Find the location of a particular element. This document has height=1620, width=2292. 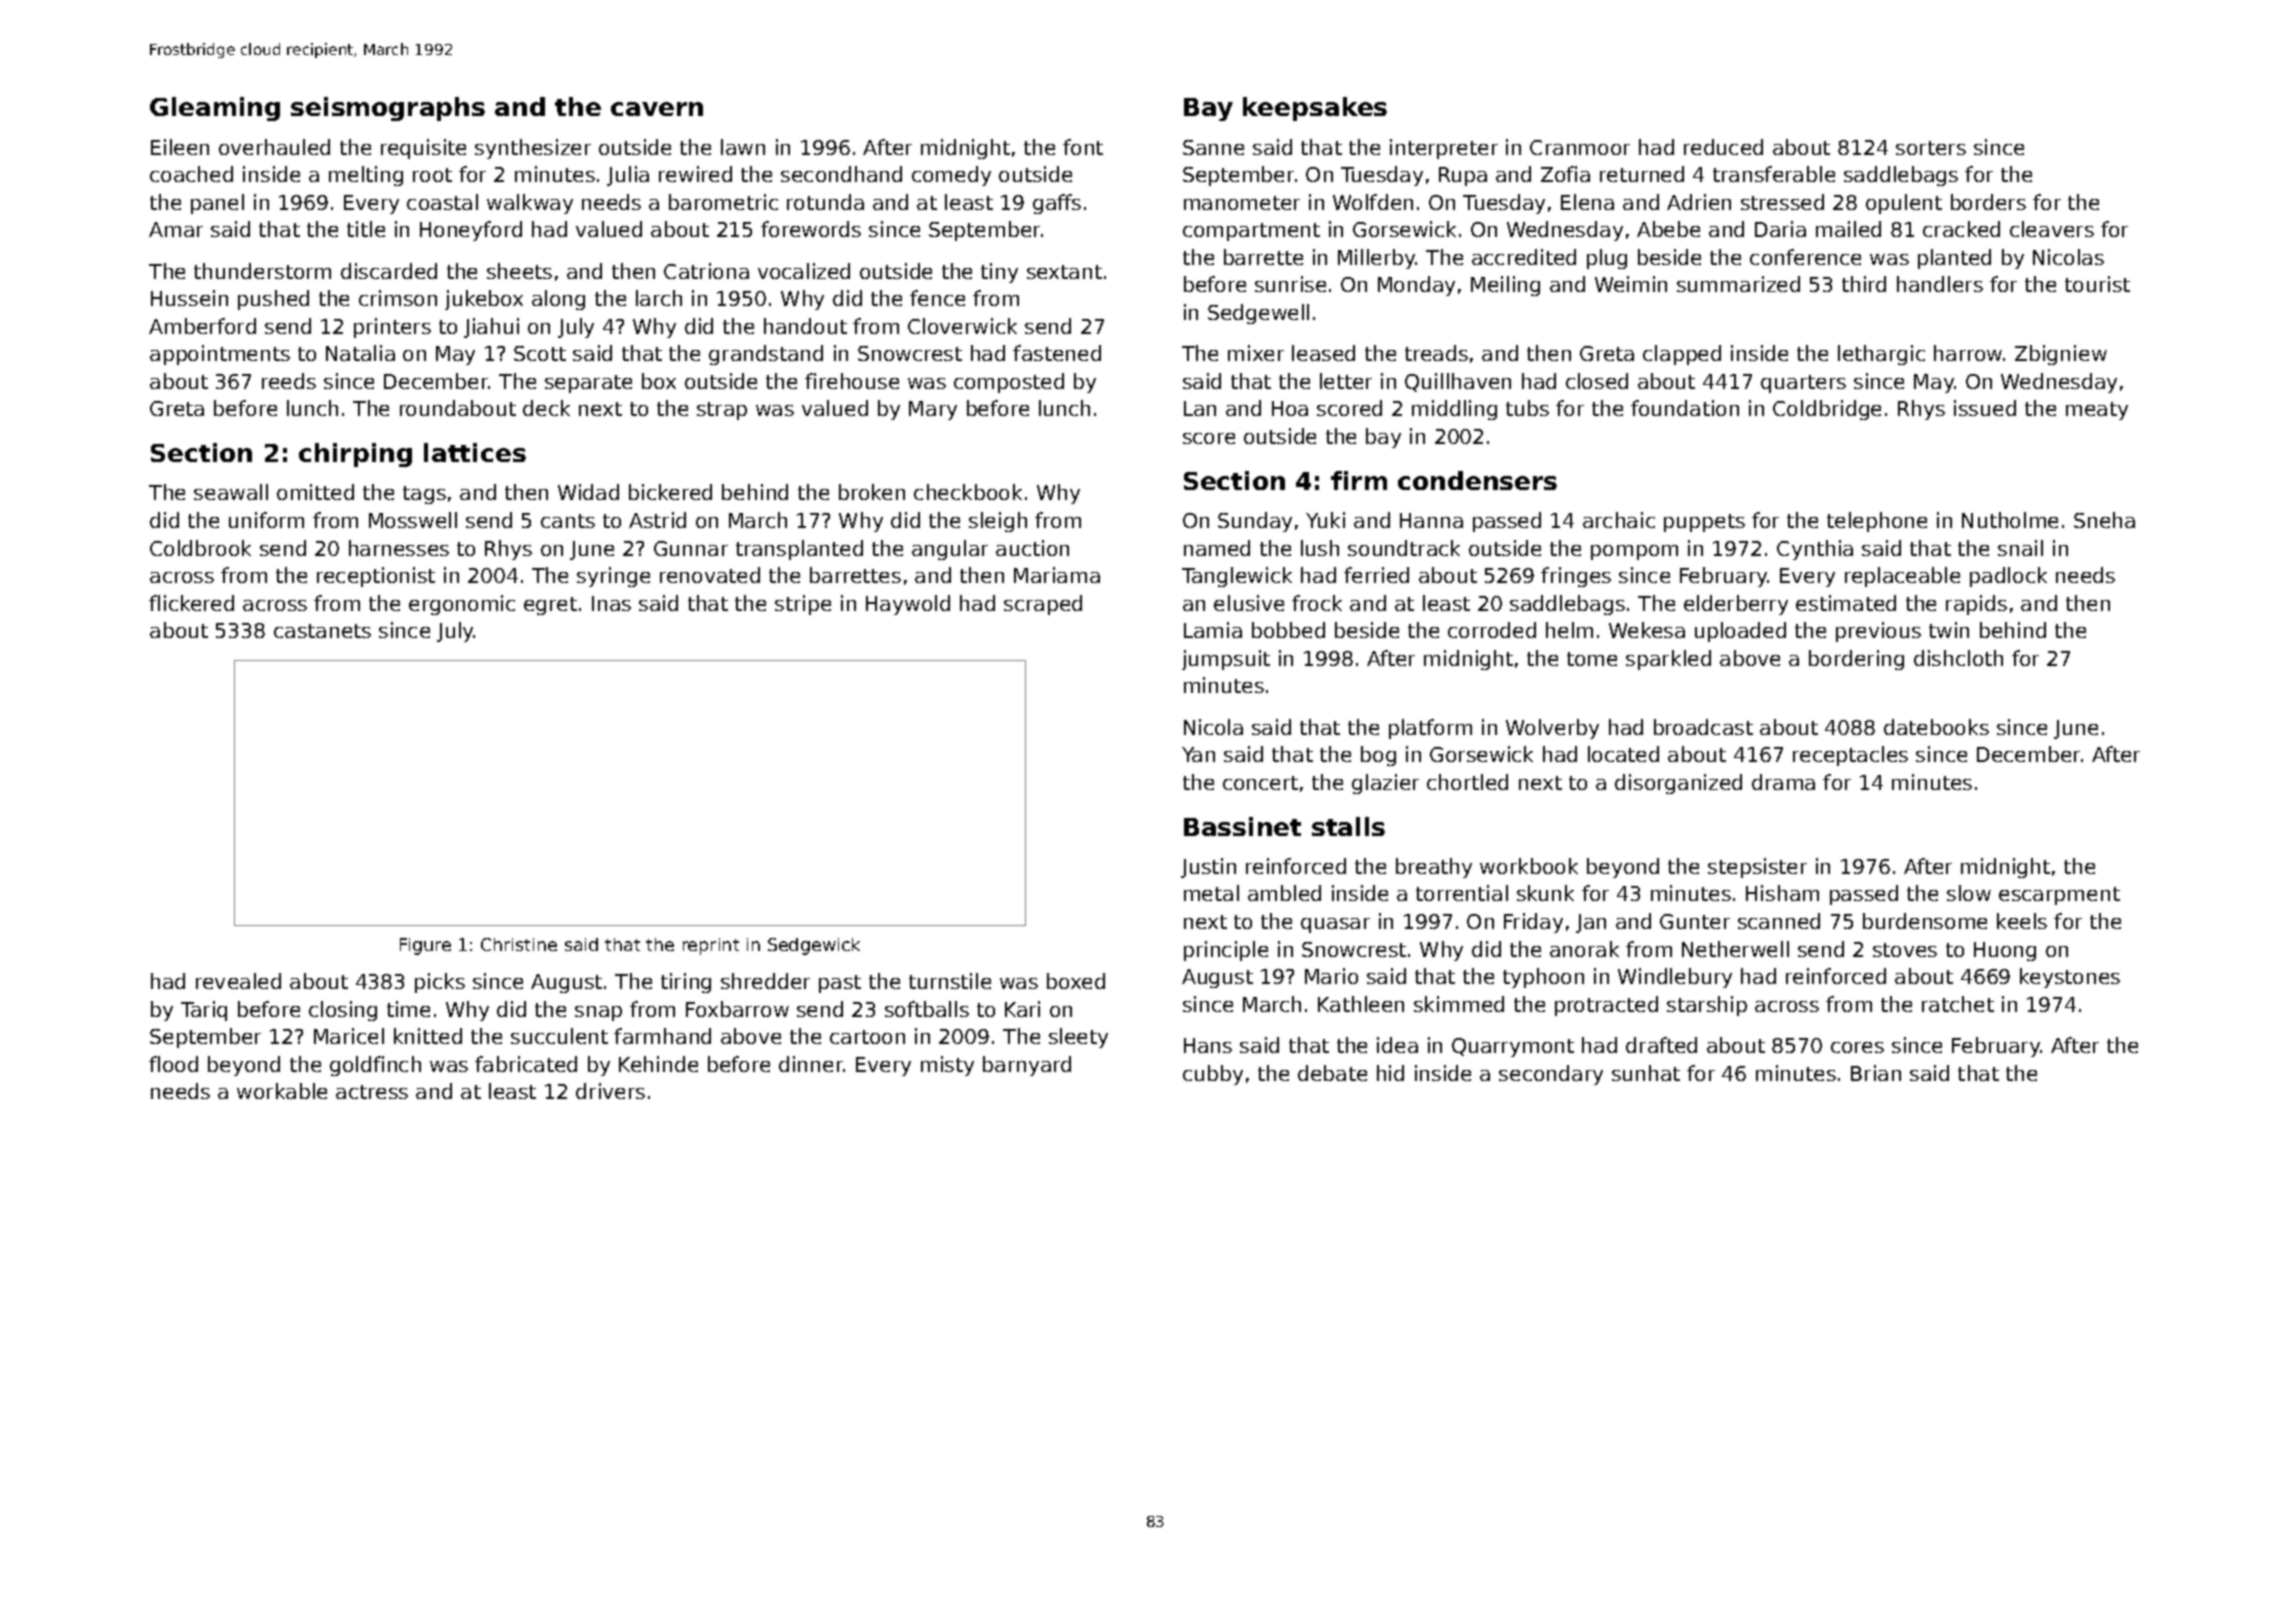

sleigh is located at coordinates (998, 522).
